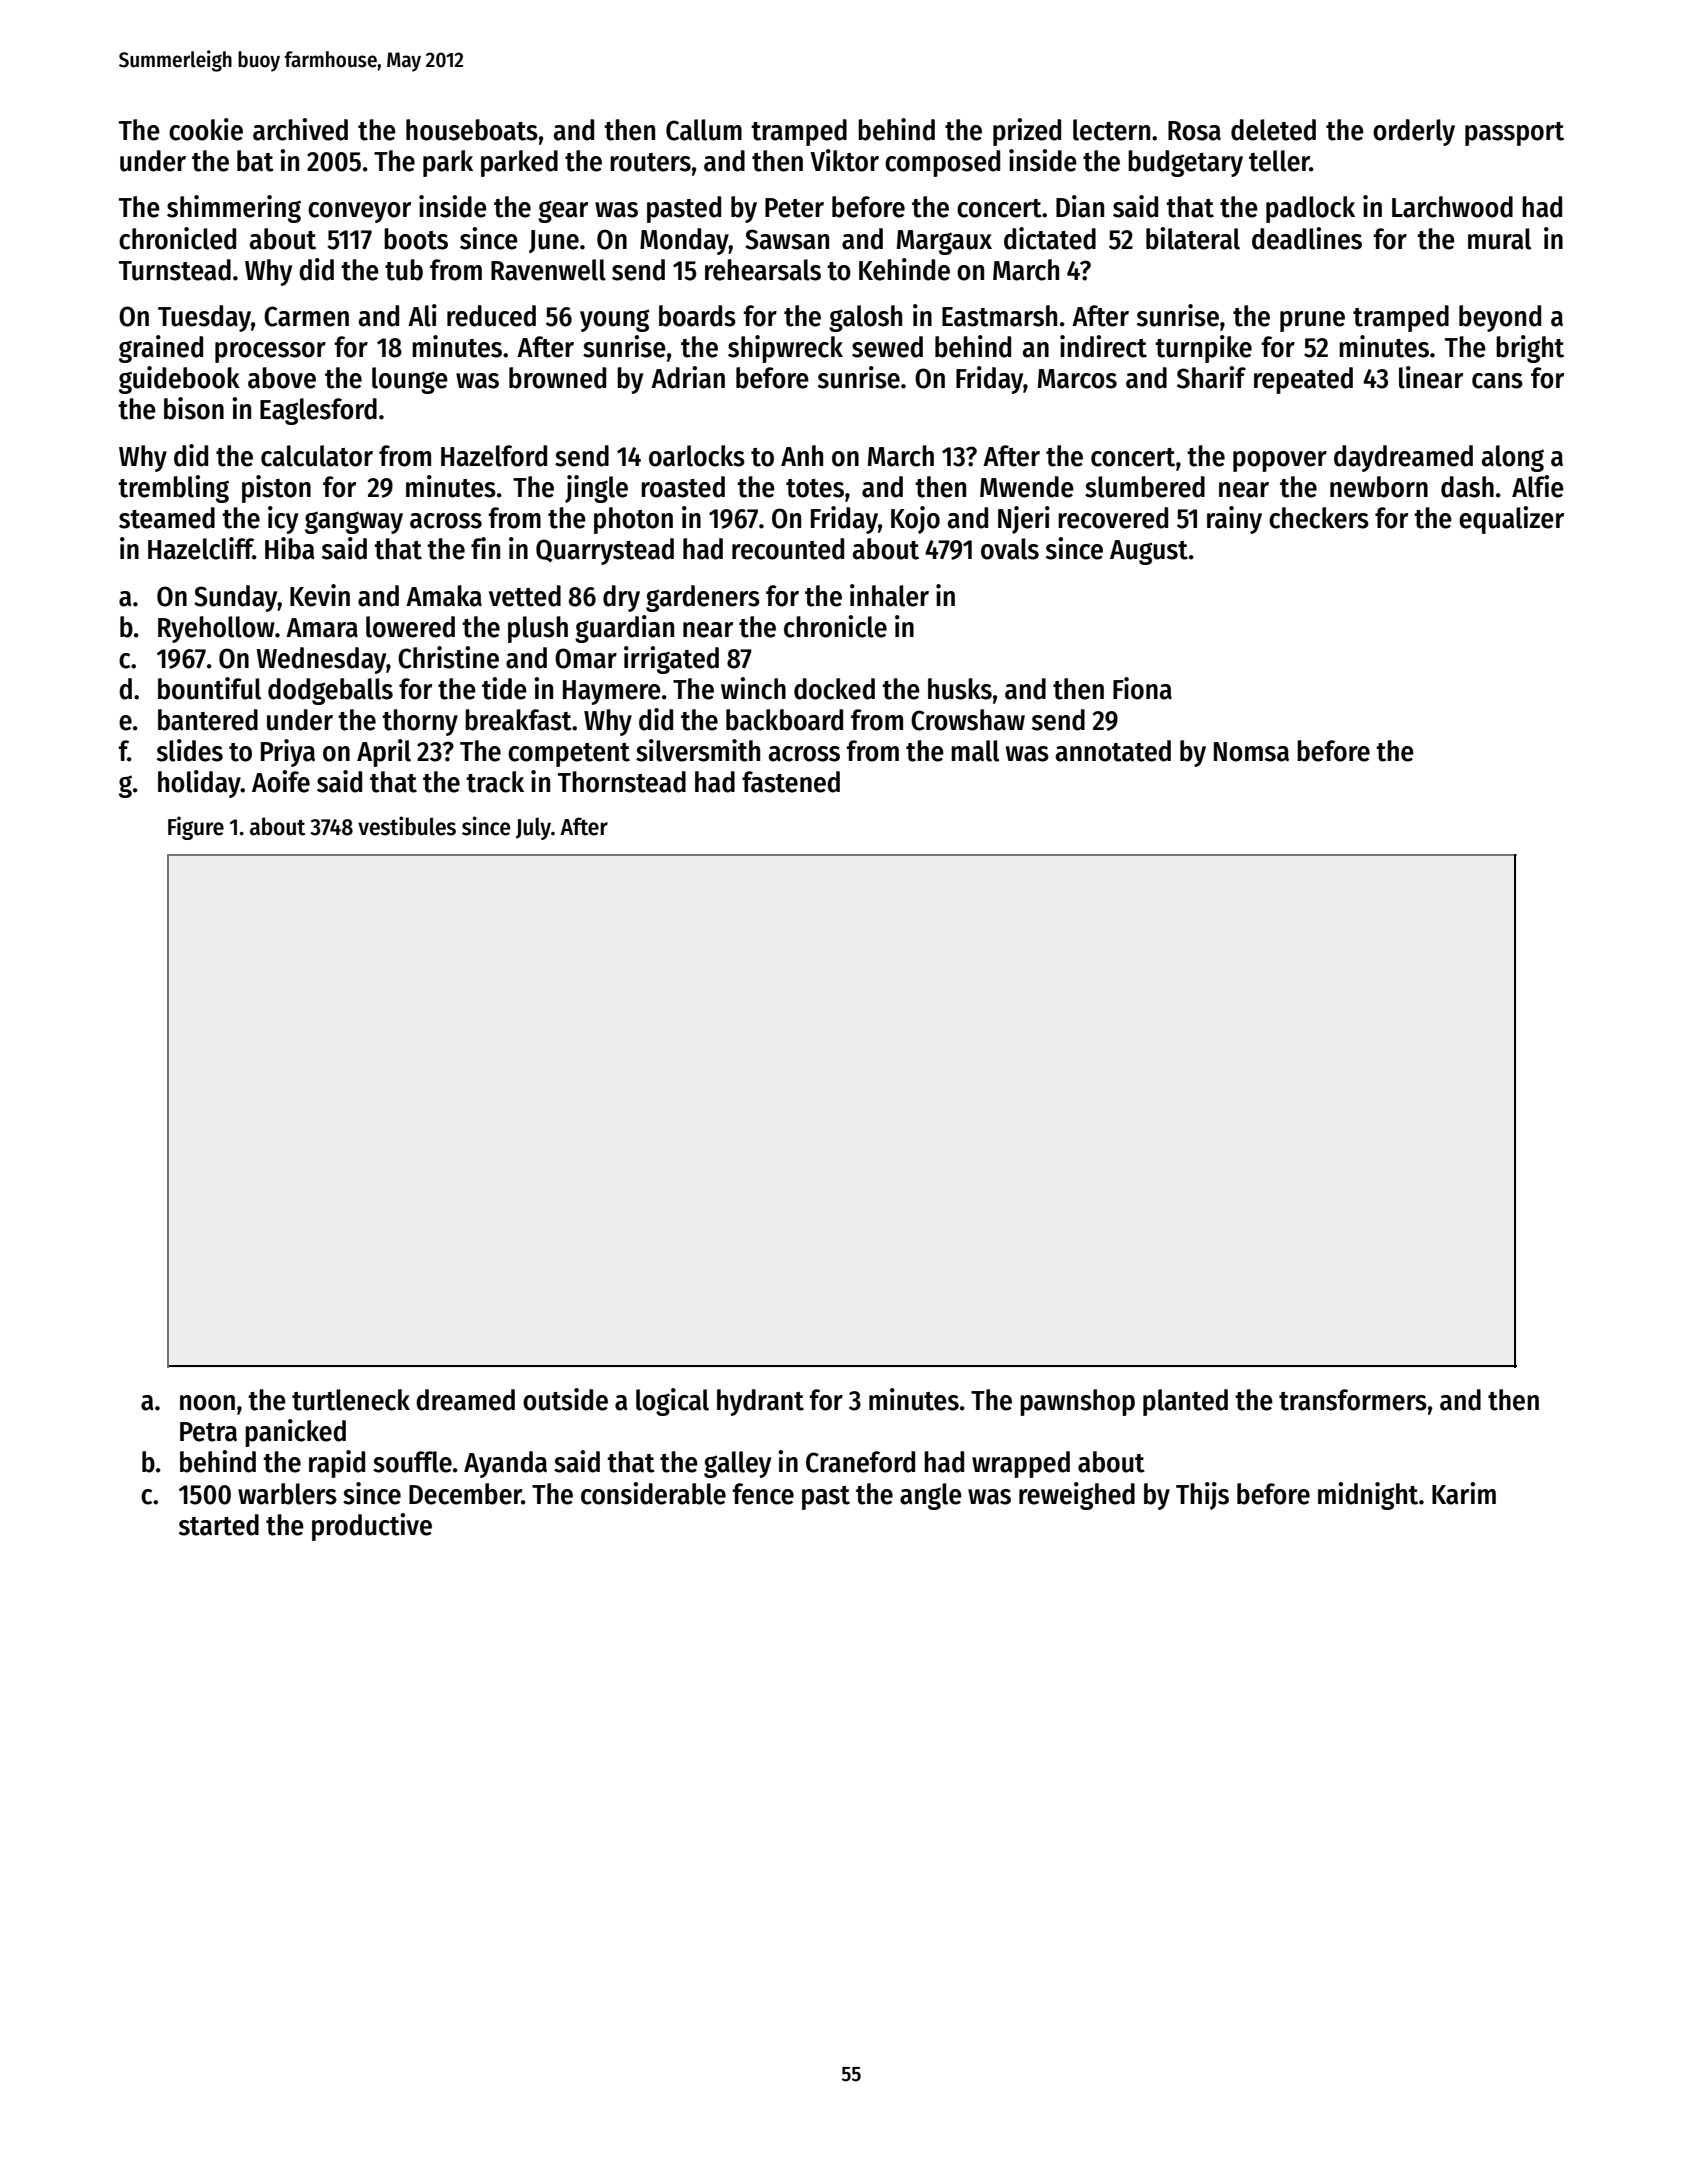 Image resolution: width=1683 pixels, height=2178 pixels. What do you see at coordinates (485, 548) in the screenshot?
I see `fin` at bounding box center [485, 548].
